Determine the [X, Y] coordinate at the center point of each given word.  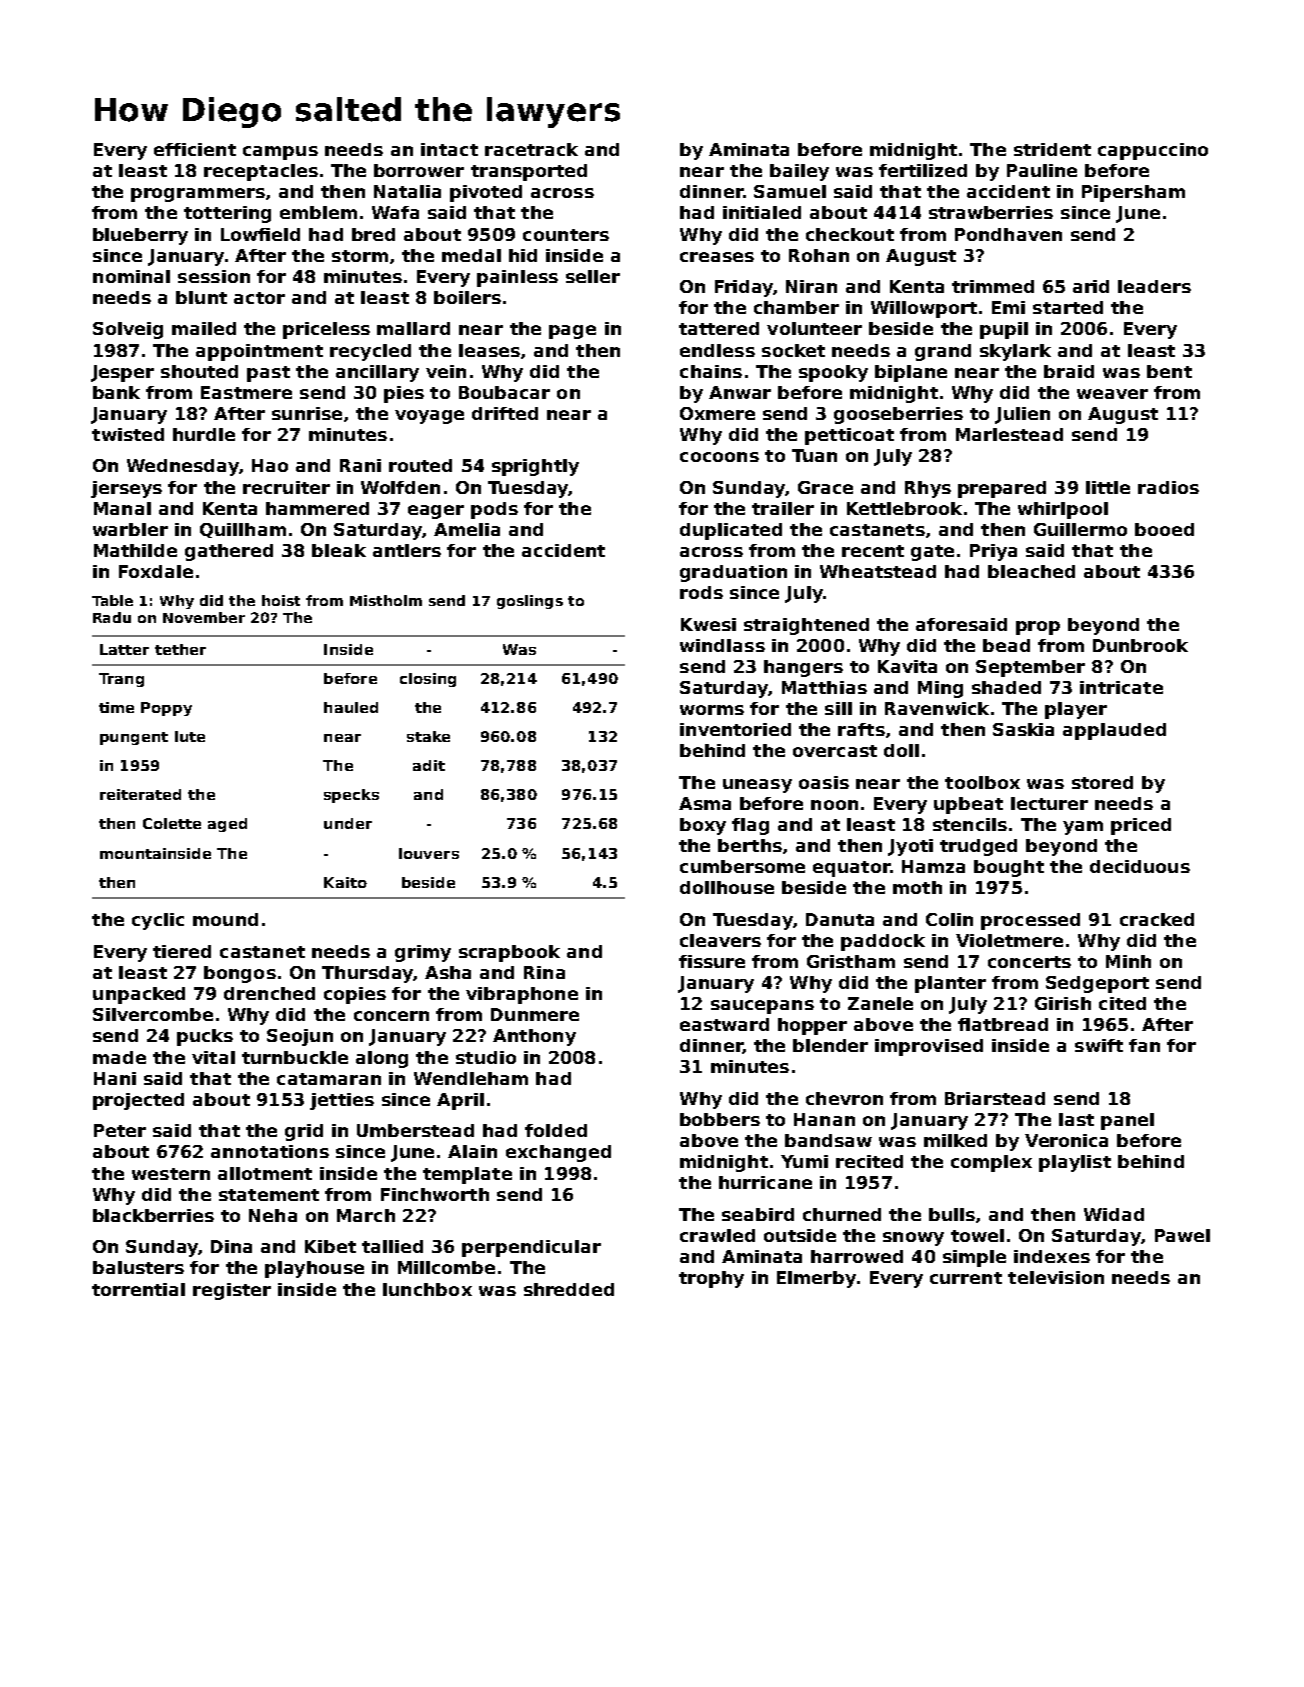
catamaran [329, 1079]
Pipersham [1133, 193]
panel [1127, 1121]
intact [449, 149]
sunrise [307, 413]
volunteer [814, 328]
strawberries [991, 212]
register [232, 1291]
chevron [844, 1098]
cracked [1157, 919]
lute [190, 736]
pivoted [486, 193]
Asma [705, 803]
